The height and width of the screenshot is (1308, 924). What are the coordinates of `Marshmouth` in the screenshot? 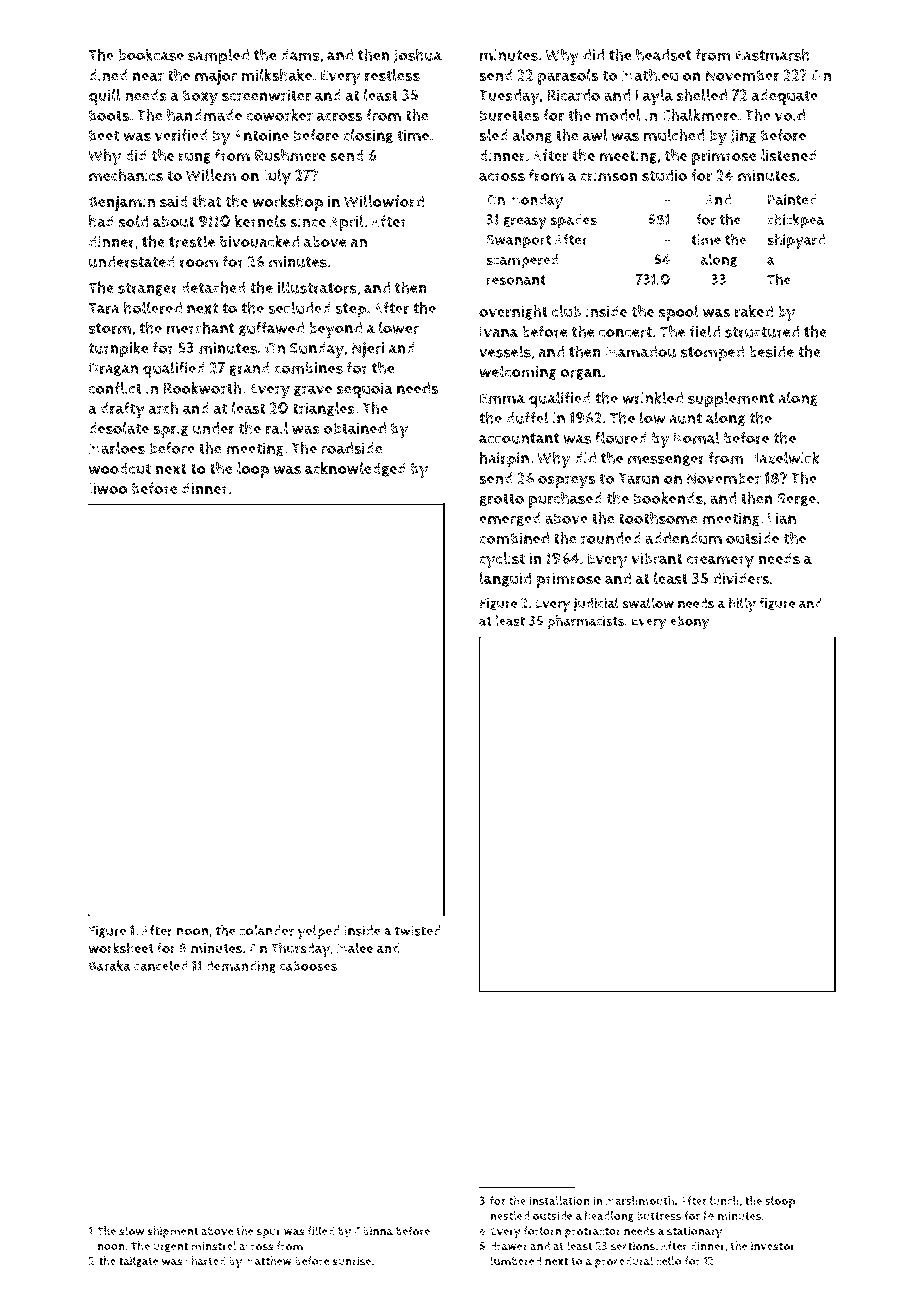 It's located at (640, 1201).
